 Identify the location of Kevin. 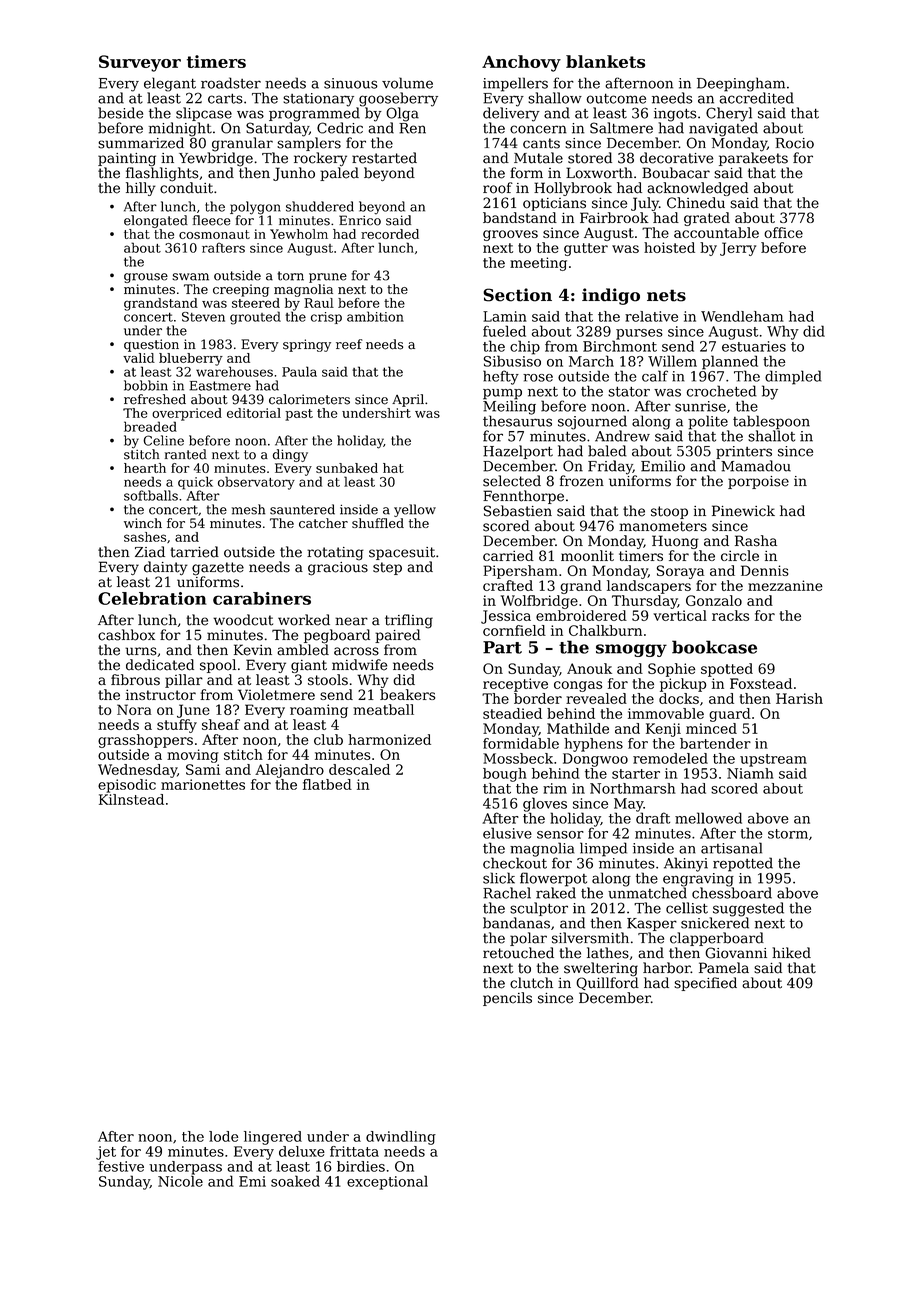
(253, 650).
